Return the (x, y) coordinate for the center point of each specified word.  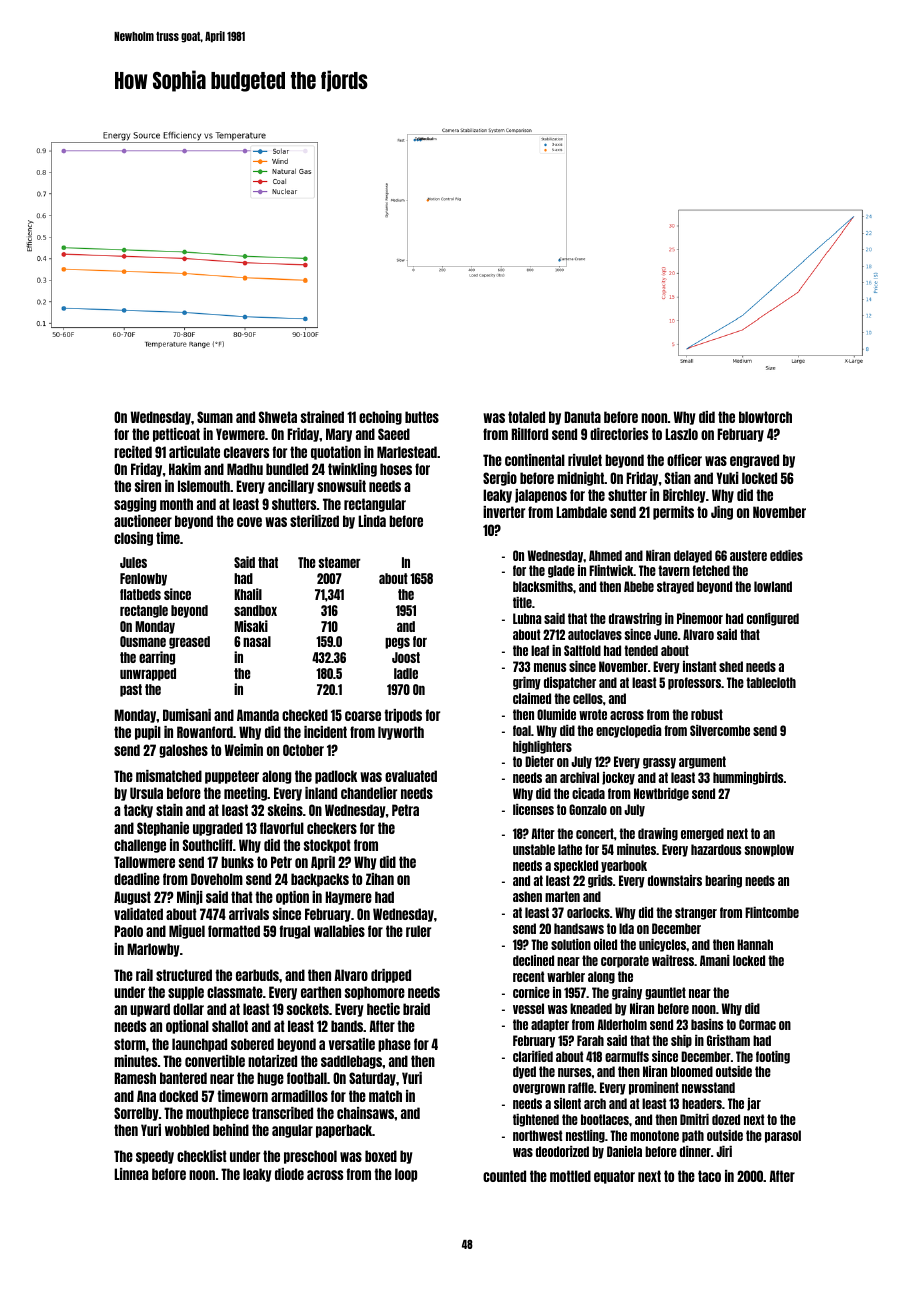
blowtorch (765, 417)
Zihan (380, 879)
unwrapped (148, 674)
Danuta (582, 417)
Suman (215, 417)
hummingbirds (748, 778)
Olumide (556, 714)
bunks (237, 862)
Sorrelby (136, 1114)
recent (528, 976)
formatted (234, 931)
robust (707, 714)
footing (773, 1057)
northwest (537, 1135)
